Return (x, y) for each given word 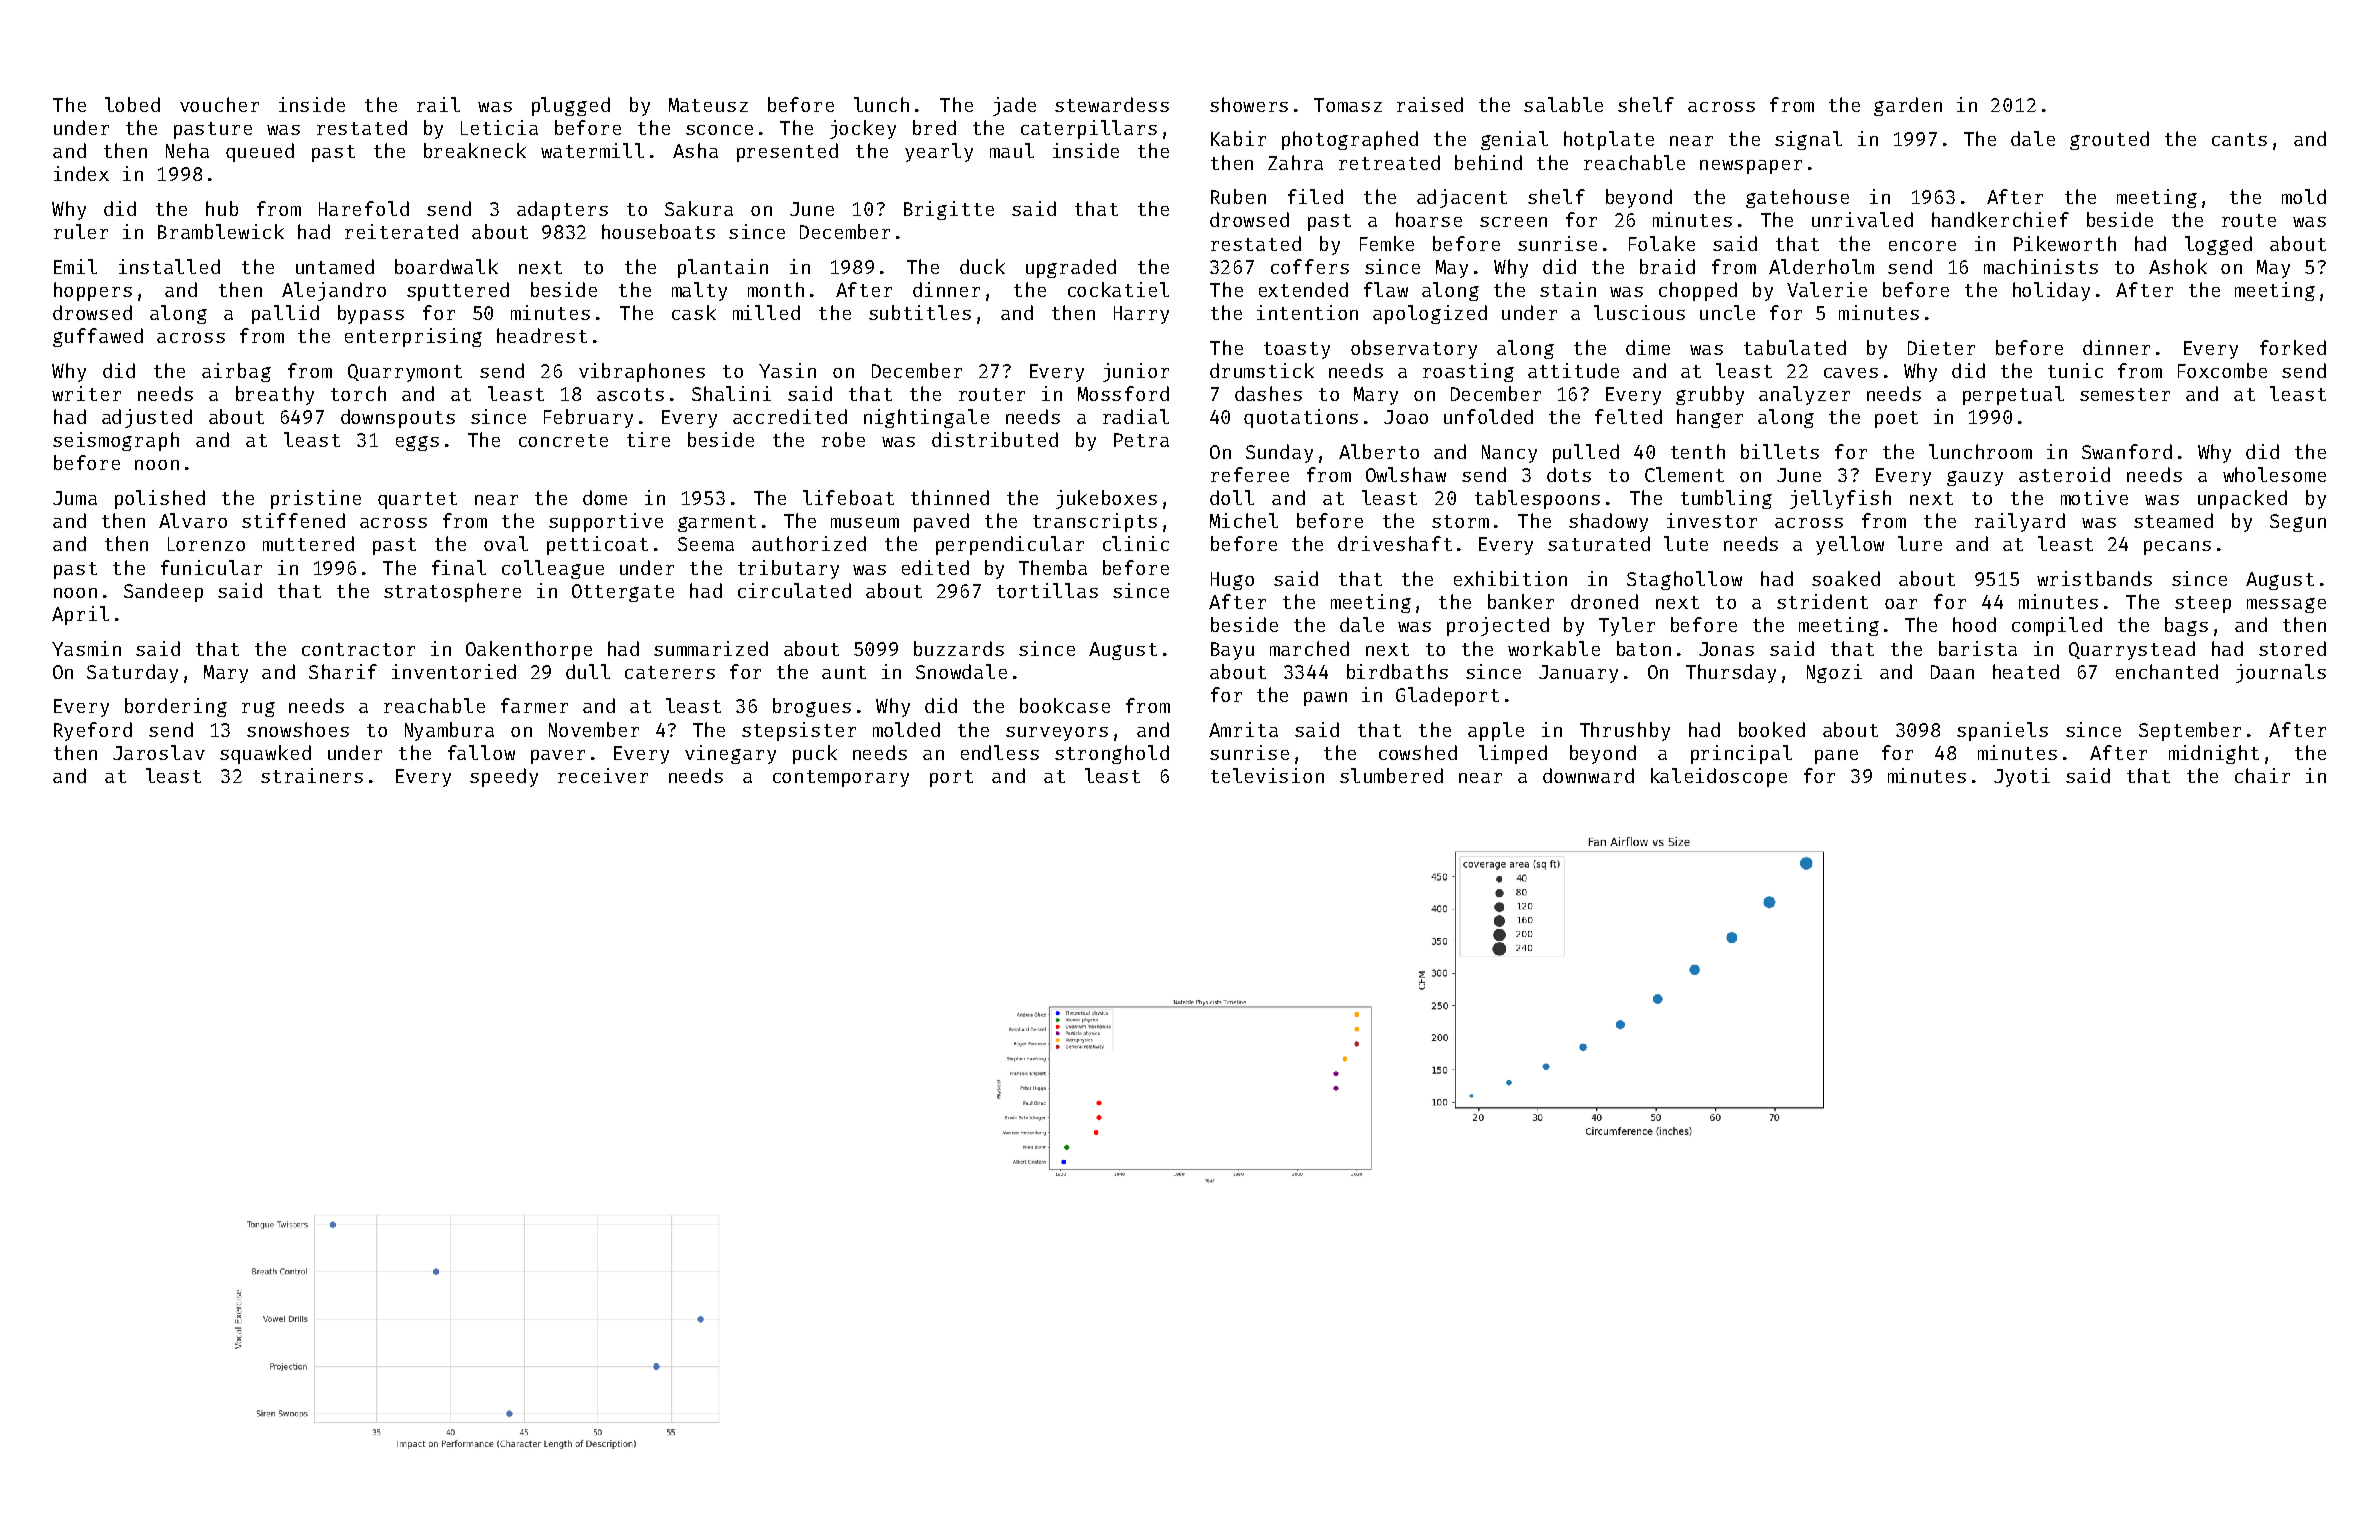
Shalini (731, 393)
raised (1430, 104)
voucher (219, 104)
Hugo (1232, 581)
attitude (1573, 370)
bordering (176, 707)
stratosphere (452, 592)
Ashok (2178, 266)
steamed (2173, 520)
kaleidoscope (1719, 777)
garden (1908, 106)
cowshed (1418, 752)
